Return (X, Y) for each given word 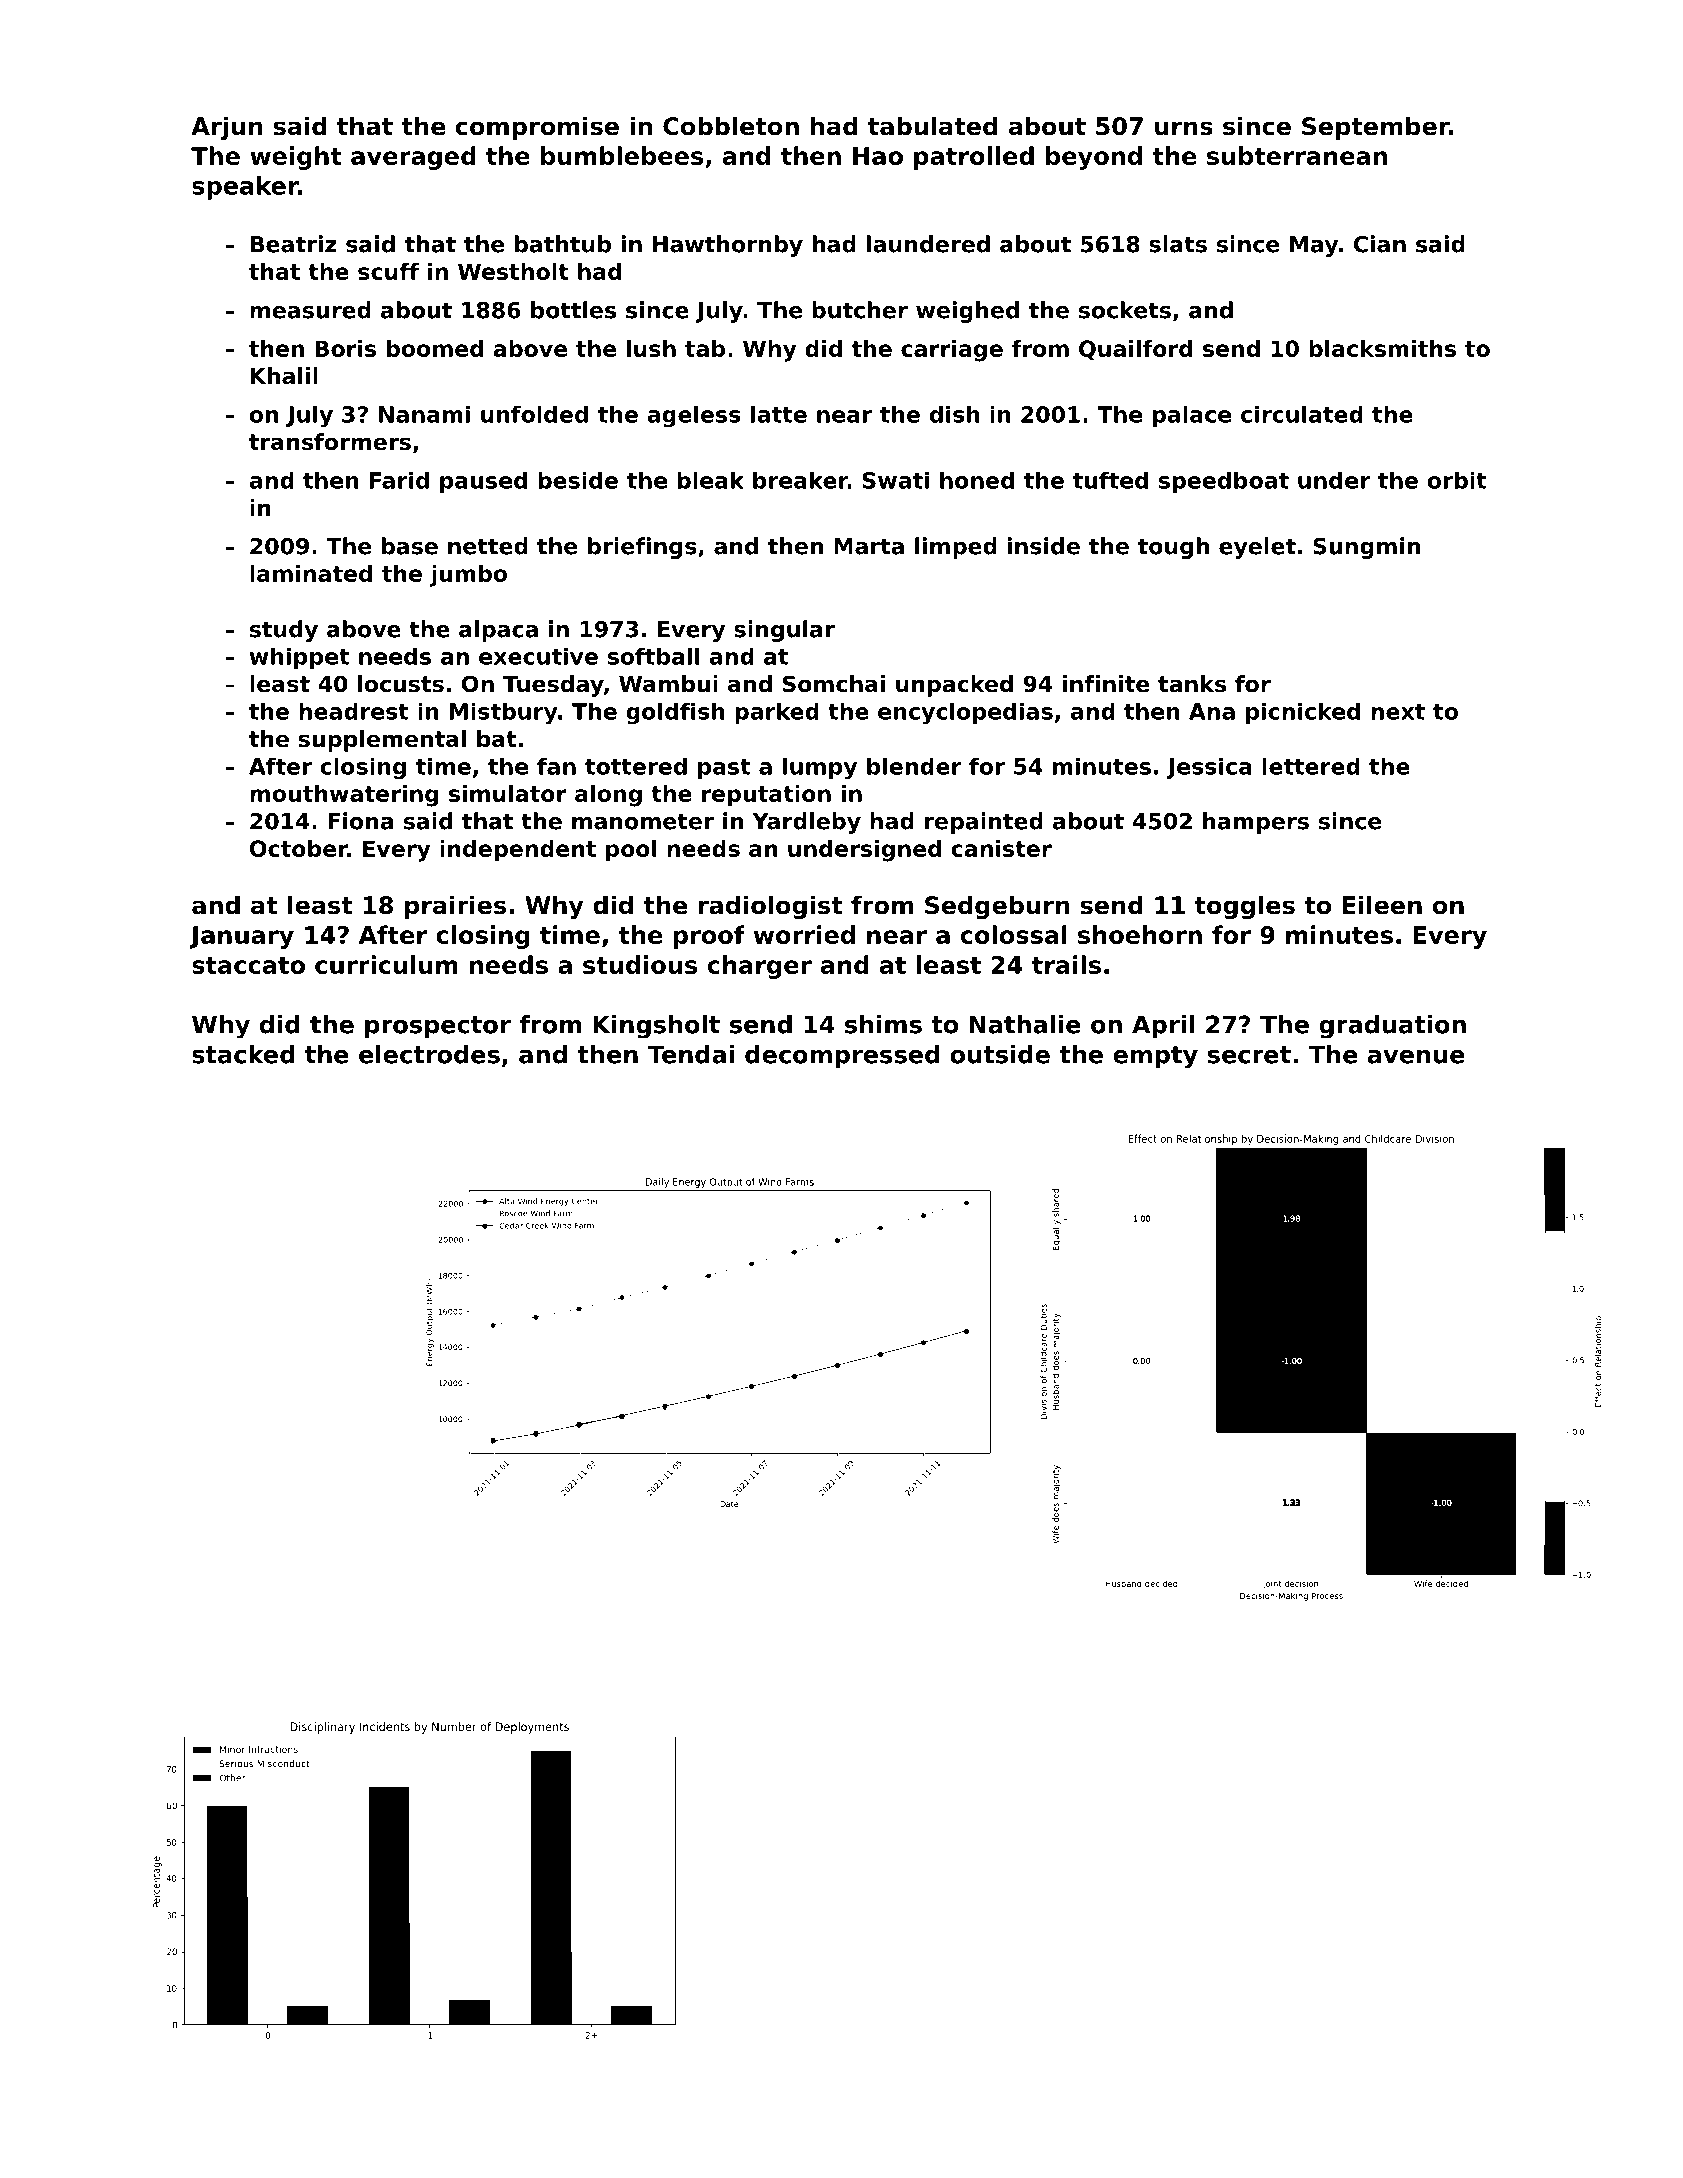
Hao (878, 156)
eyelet (1257, 548)
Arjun (227, 128)
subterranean (1297, 155)
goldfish (675, 713)
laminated (311, 573)
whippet (300, 658)
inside (1044, 546)
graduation (1392, 1027)
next (1398, 712)
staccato (248, 965)
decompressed (842, 1057)
